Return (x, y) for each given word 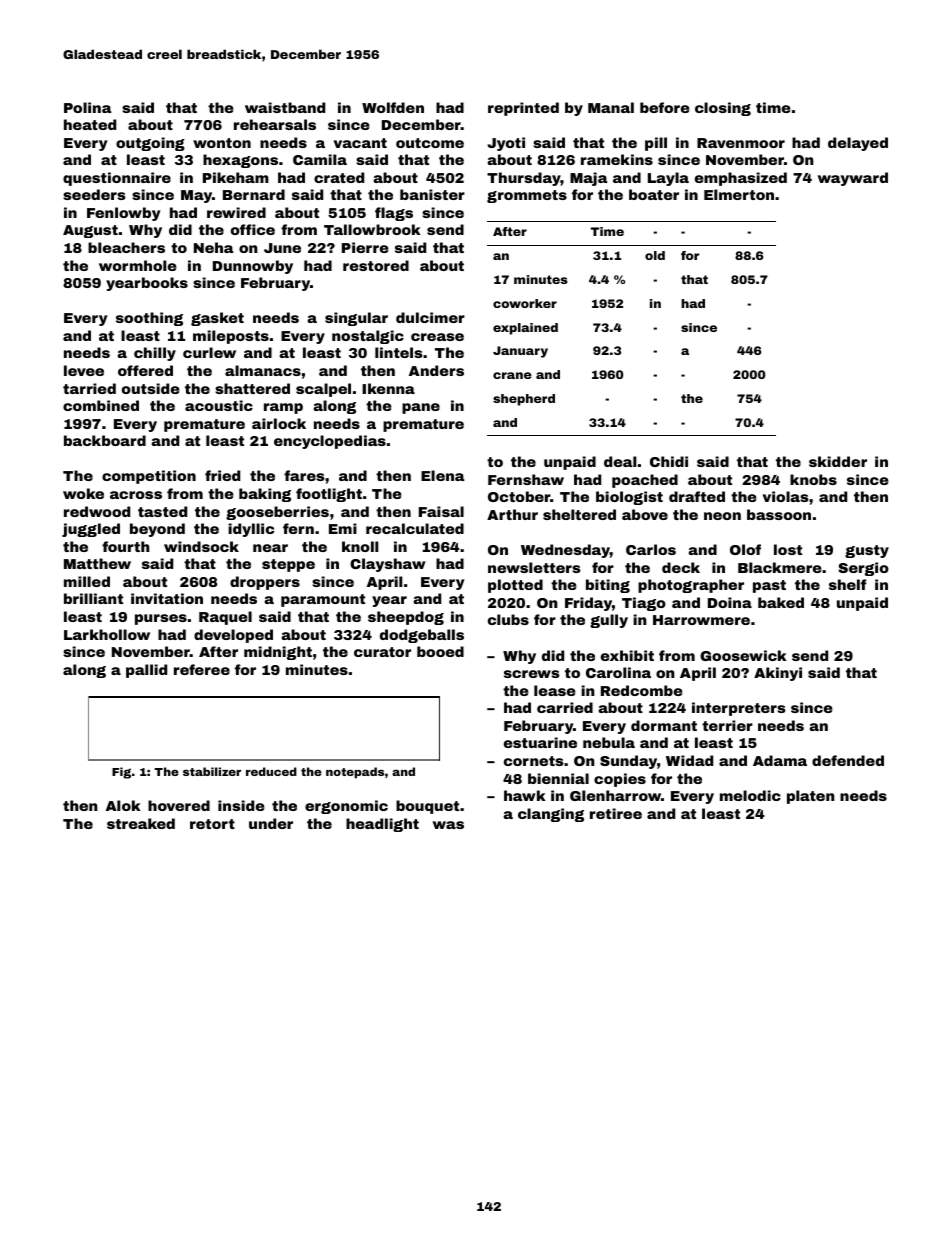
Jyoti (506, 144)
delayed (858, 144)
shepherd (524, 400)
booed (440, 651)
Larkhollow (107, 634)
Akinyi (778, 674)
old (655, 255)
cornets (534, 761)
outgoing (150, 144)
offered (145, 370)
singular (356, 319)
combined (101, 405)
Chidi (669, 461)
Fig (121, 773)
